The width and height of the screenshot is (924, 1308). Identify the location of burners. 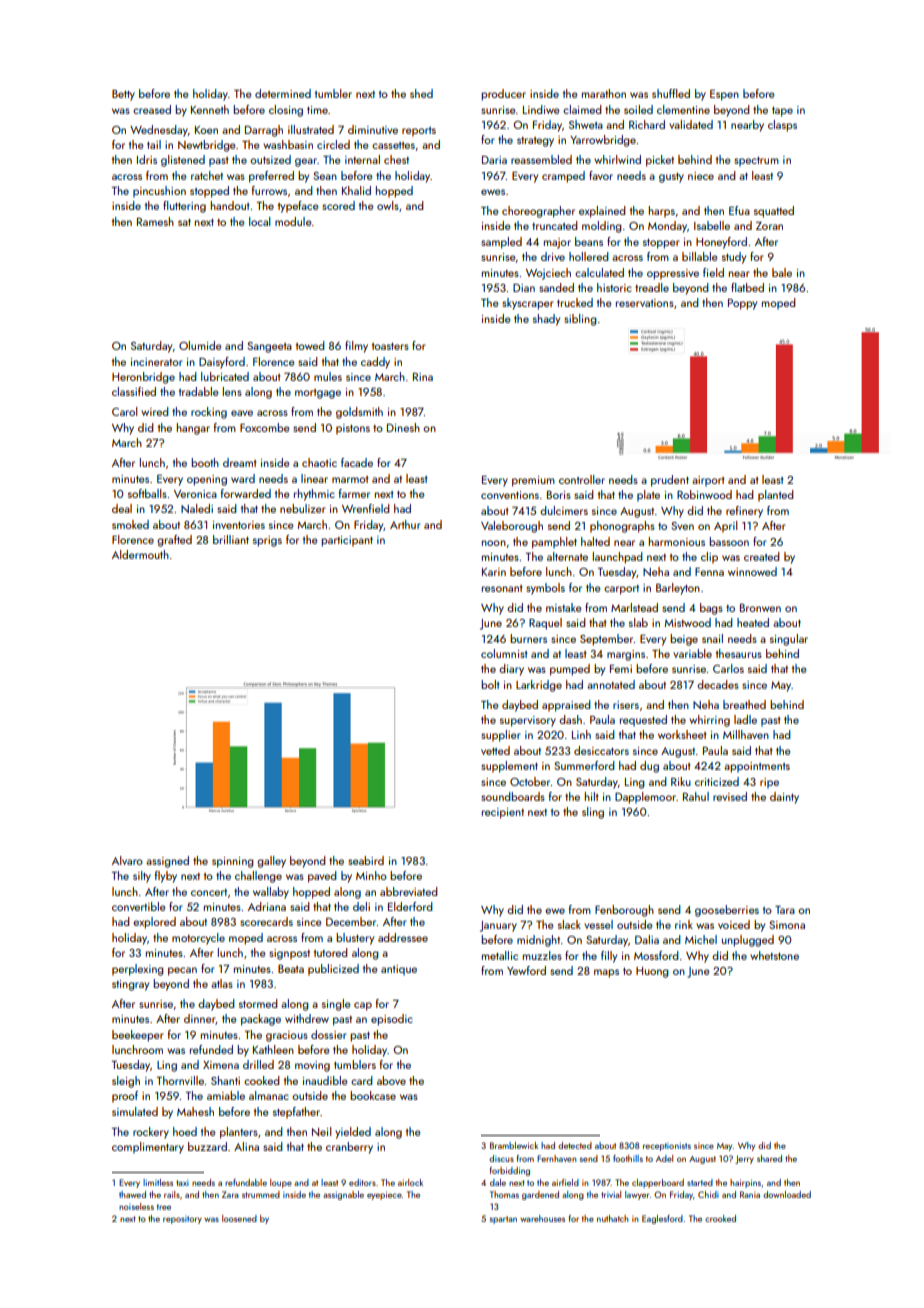
(528, 638).
